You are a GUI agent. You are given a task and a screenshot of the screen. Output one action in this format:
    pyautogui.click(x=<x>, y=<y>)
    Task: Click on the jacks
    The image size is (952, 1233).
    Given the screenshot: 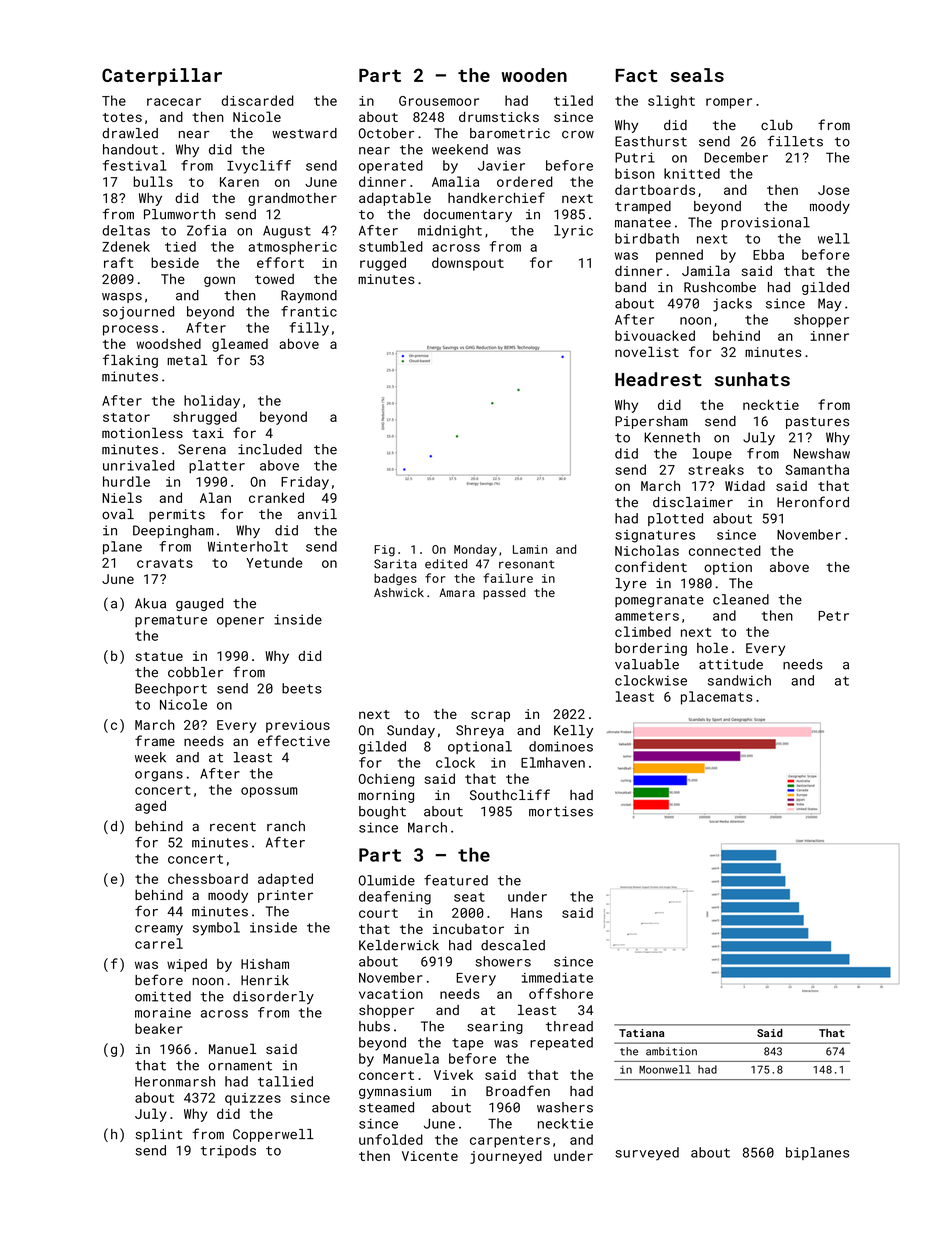 What is the action you would take?
    pyautogui.click(x=732, y=305)
